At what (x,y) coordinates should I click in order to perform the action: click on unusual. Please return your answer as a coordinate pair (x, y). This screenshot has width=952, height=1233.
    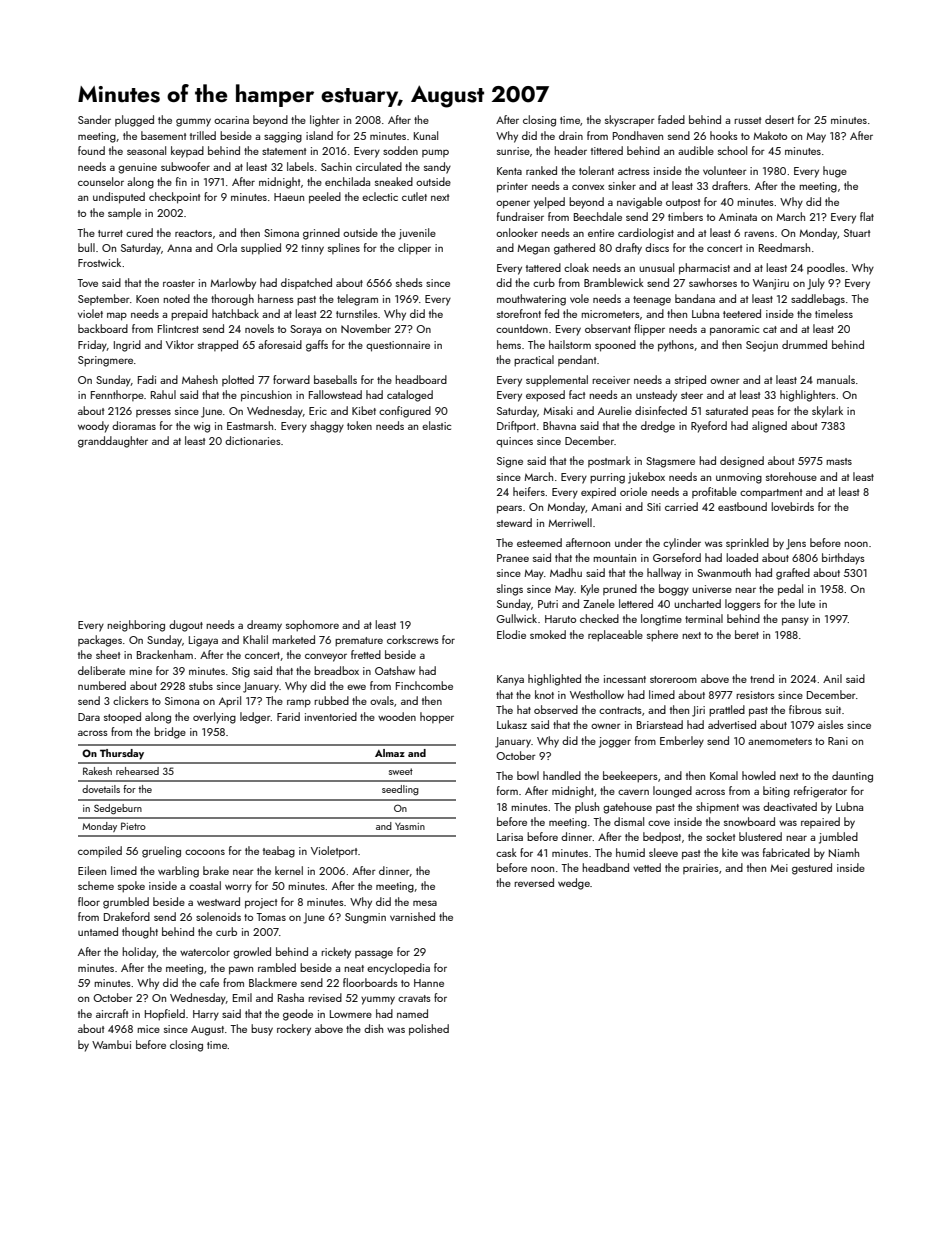
    Looking at the image, I should click on (656, 267).
